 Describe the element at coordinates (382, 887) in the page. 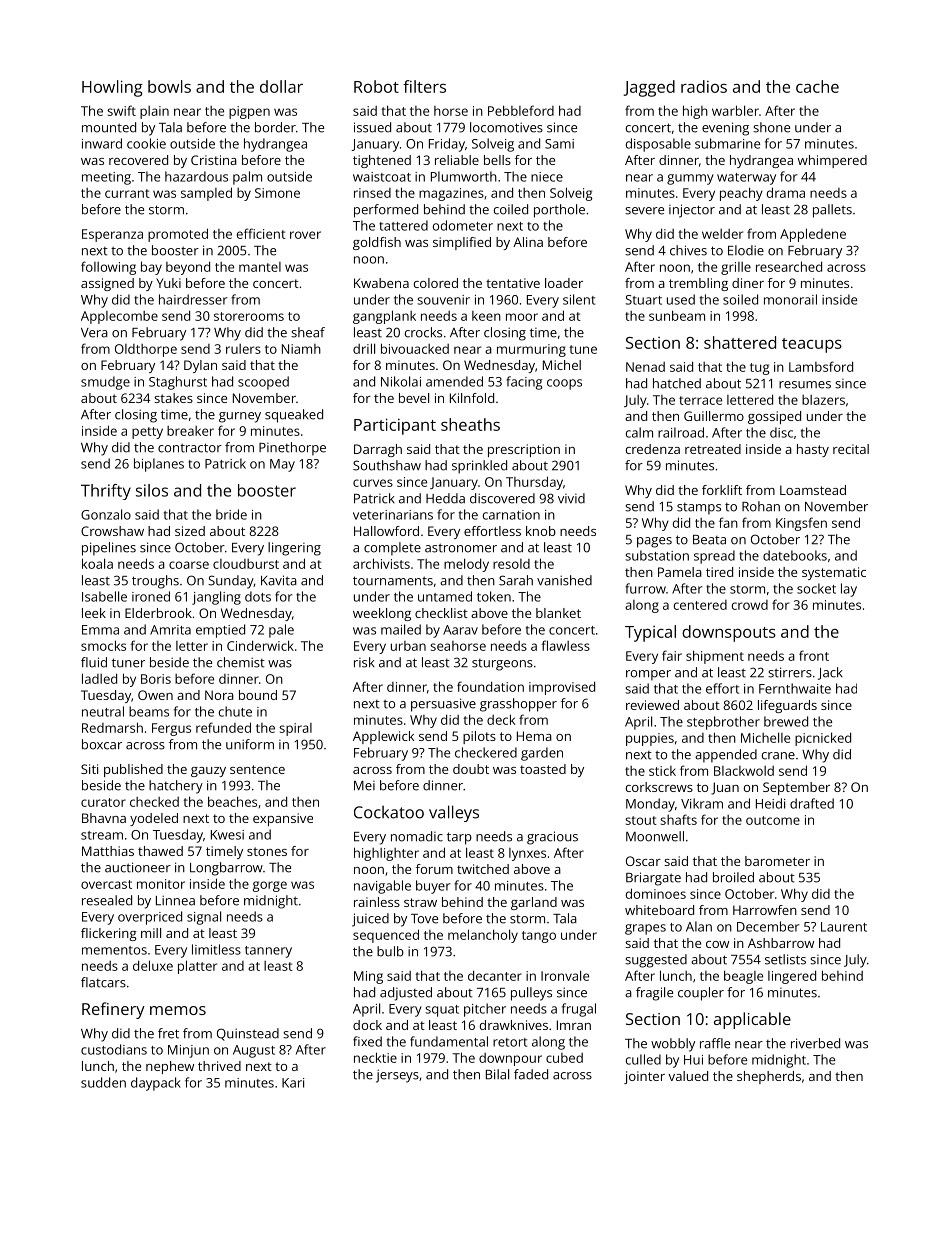

I see `navigable` at that location.
